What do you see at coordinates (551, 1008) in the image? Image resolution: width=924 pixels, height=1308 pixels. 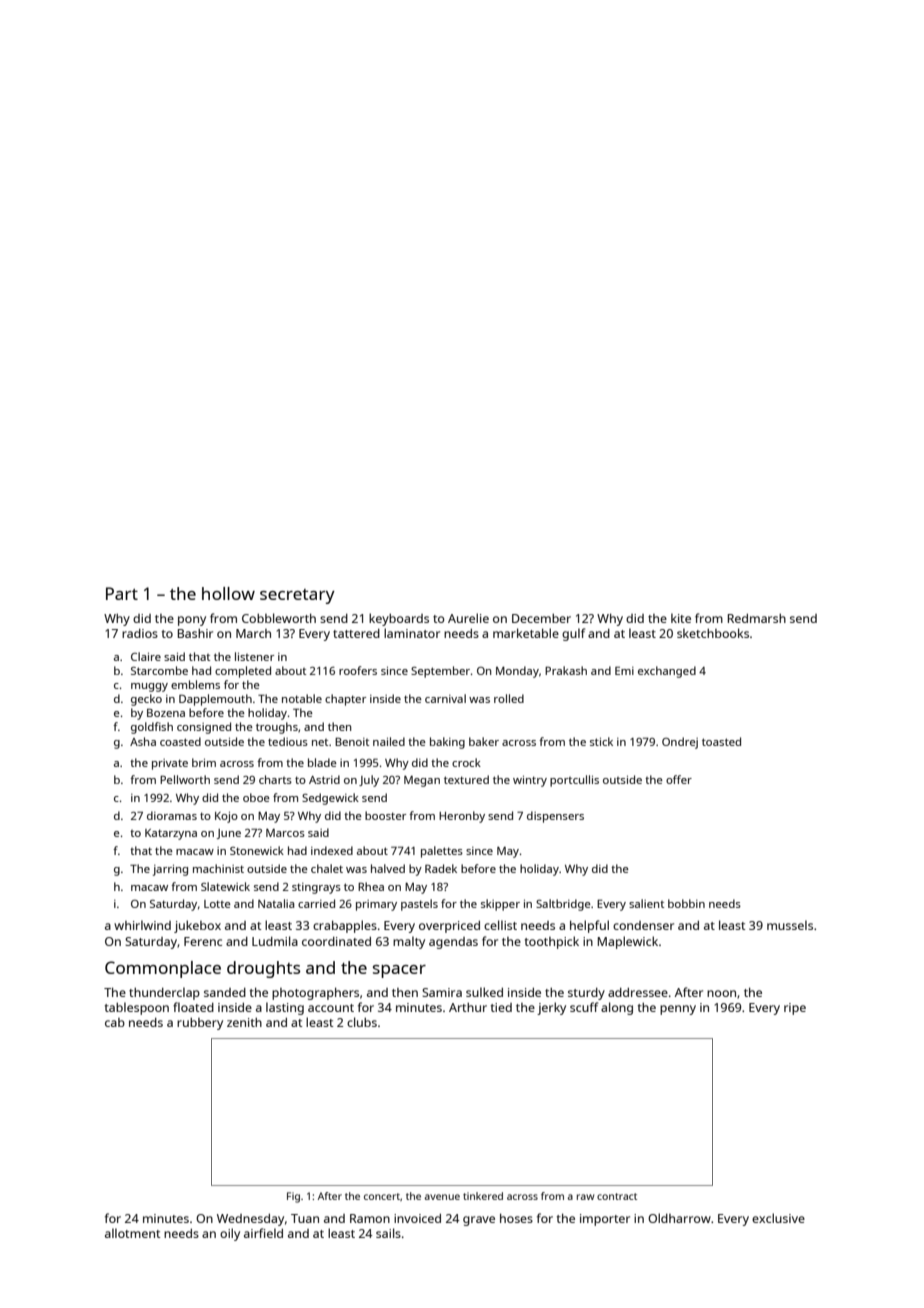 I see `jerky` at bounding box center [551, 1008].
